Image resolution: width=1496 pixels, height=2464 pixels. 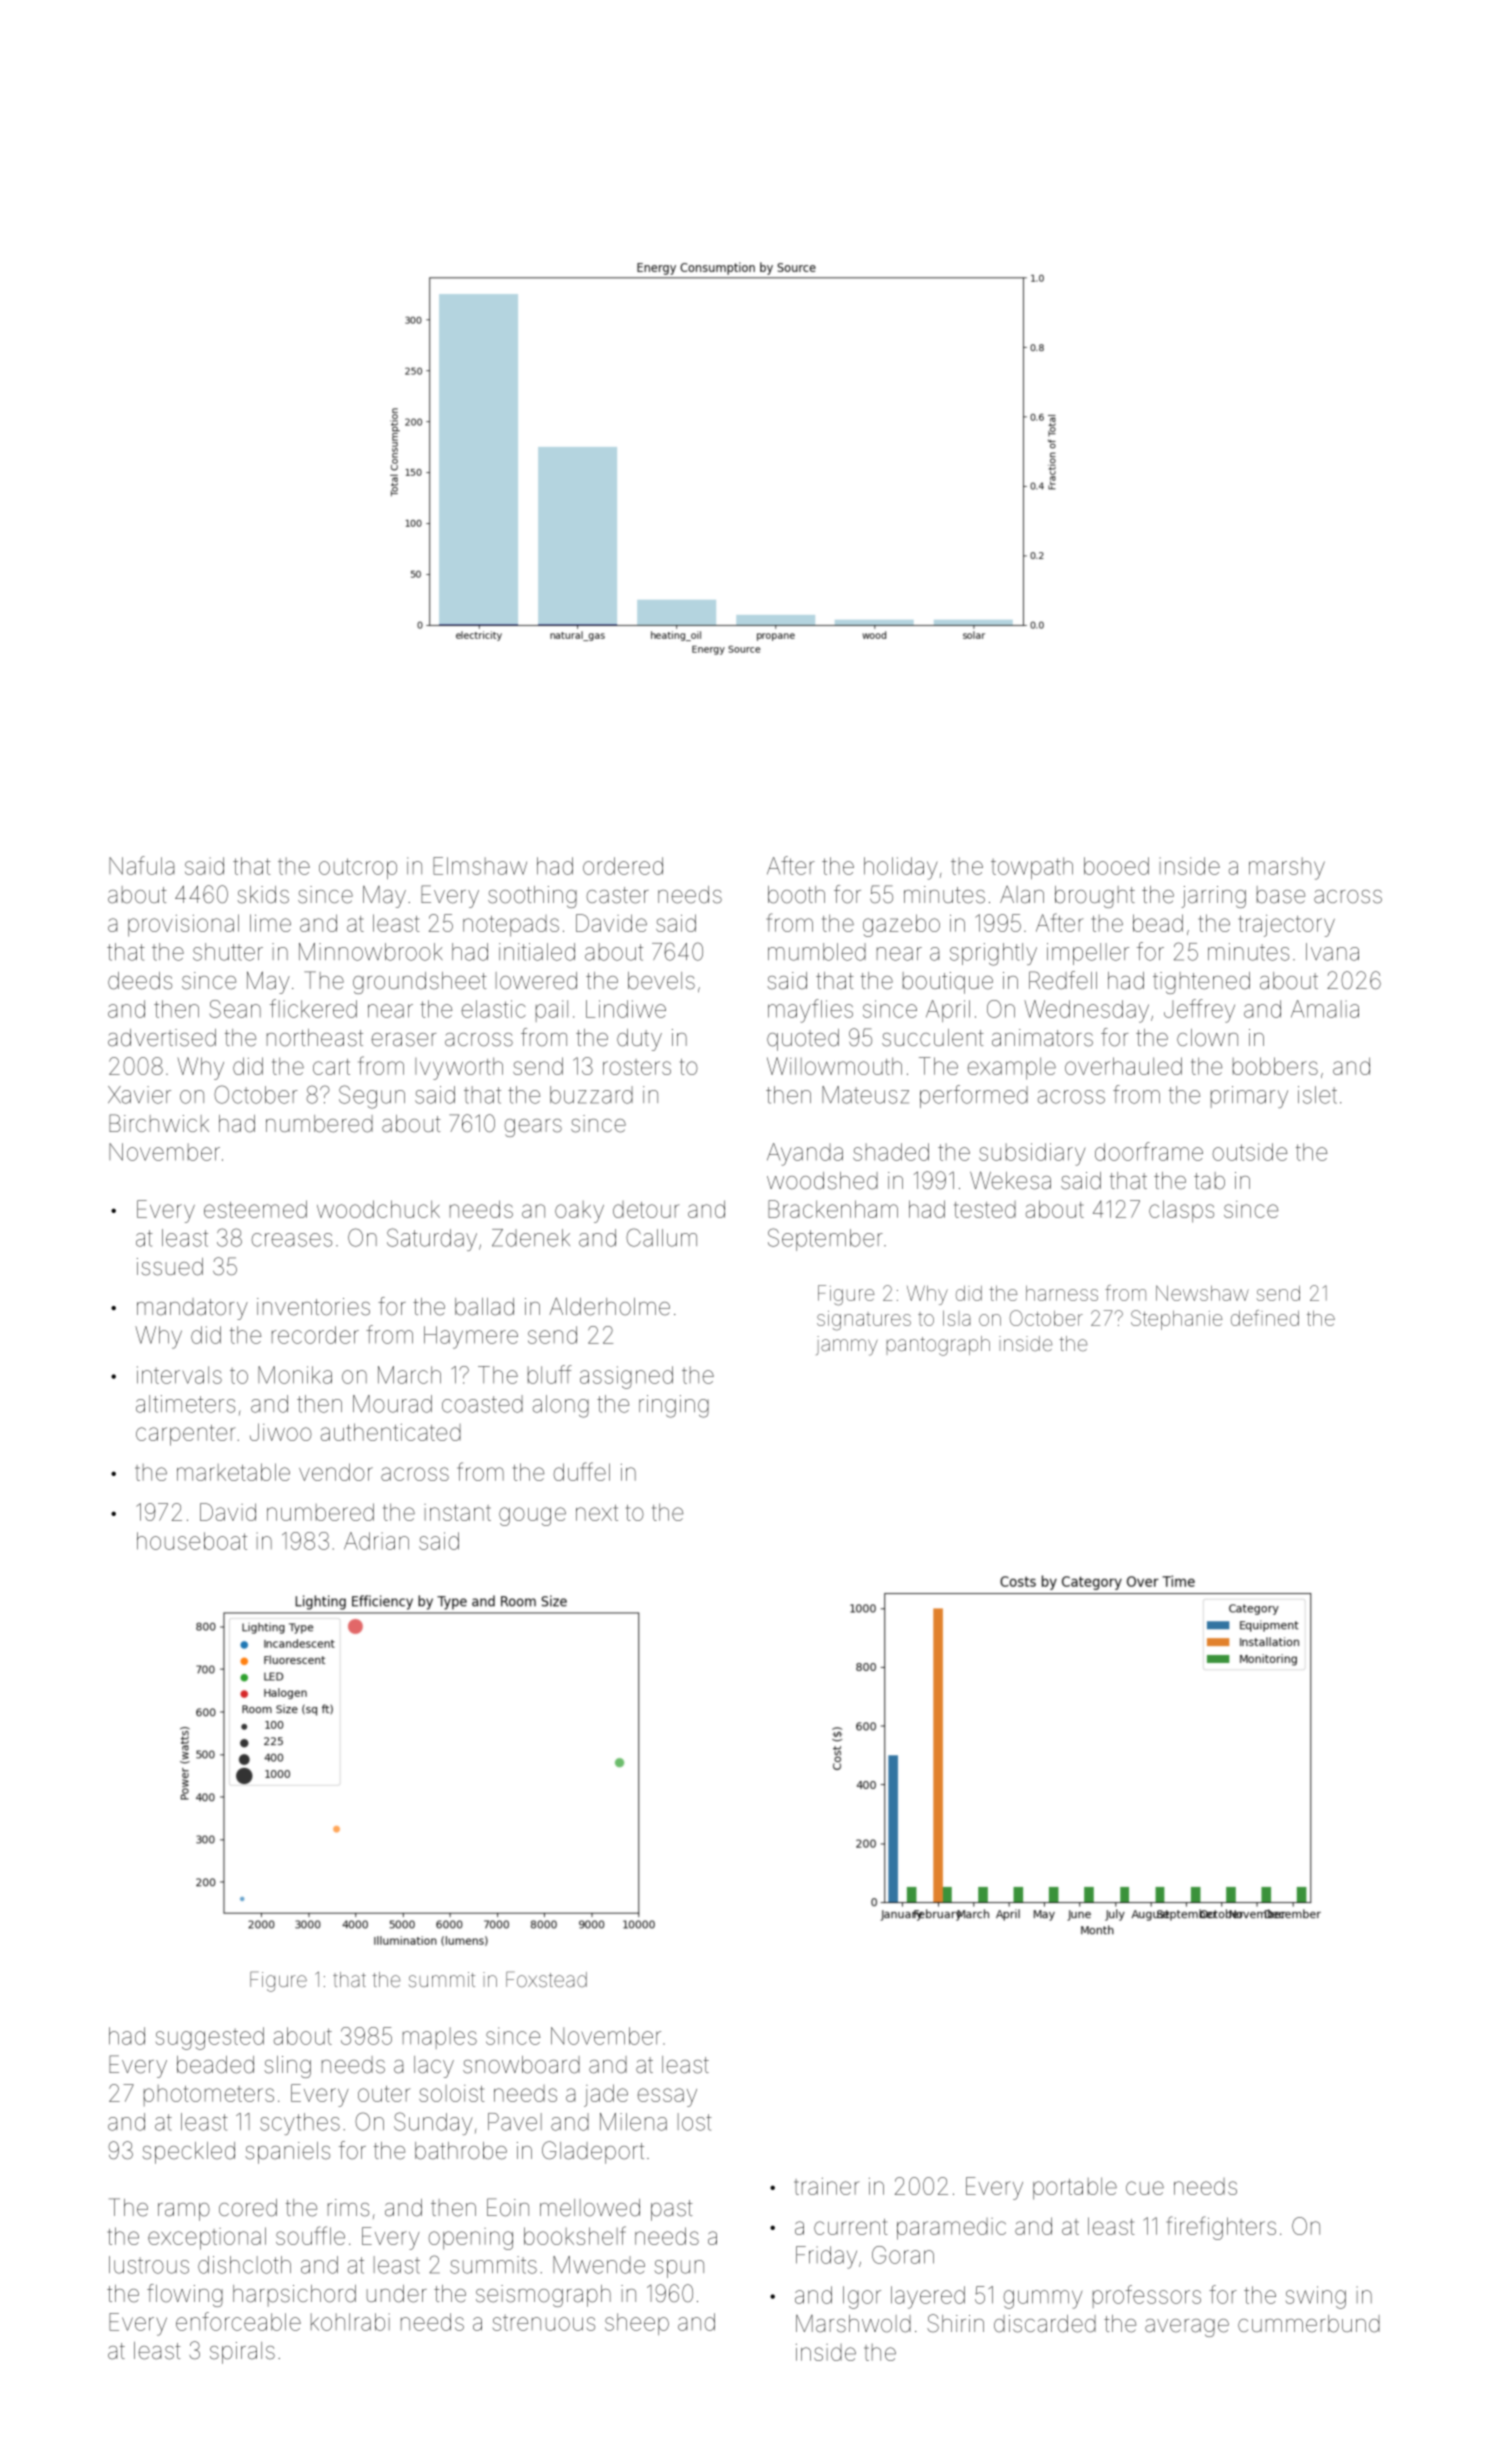 I want to click on defined, so click(x=1265, y=1318).
